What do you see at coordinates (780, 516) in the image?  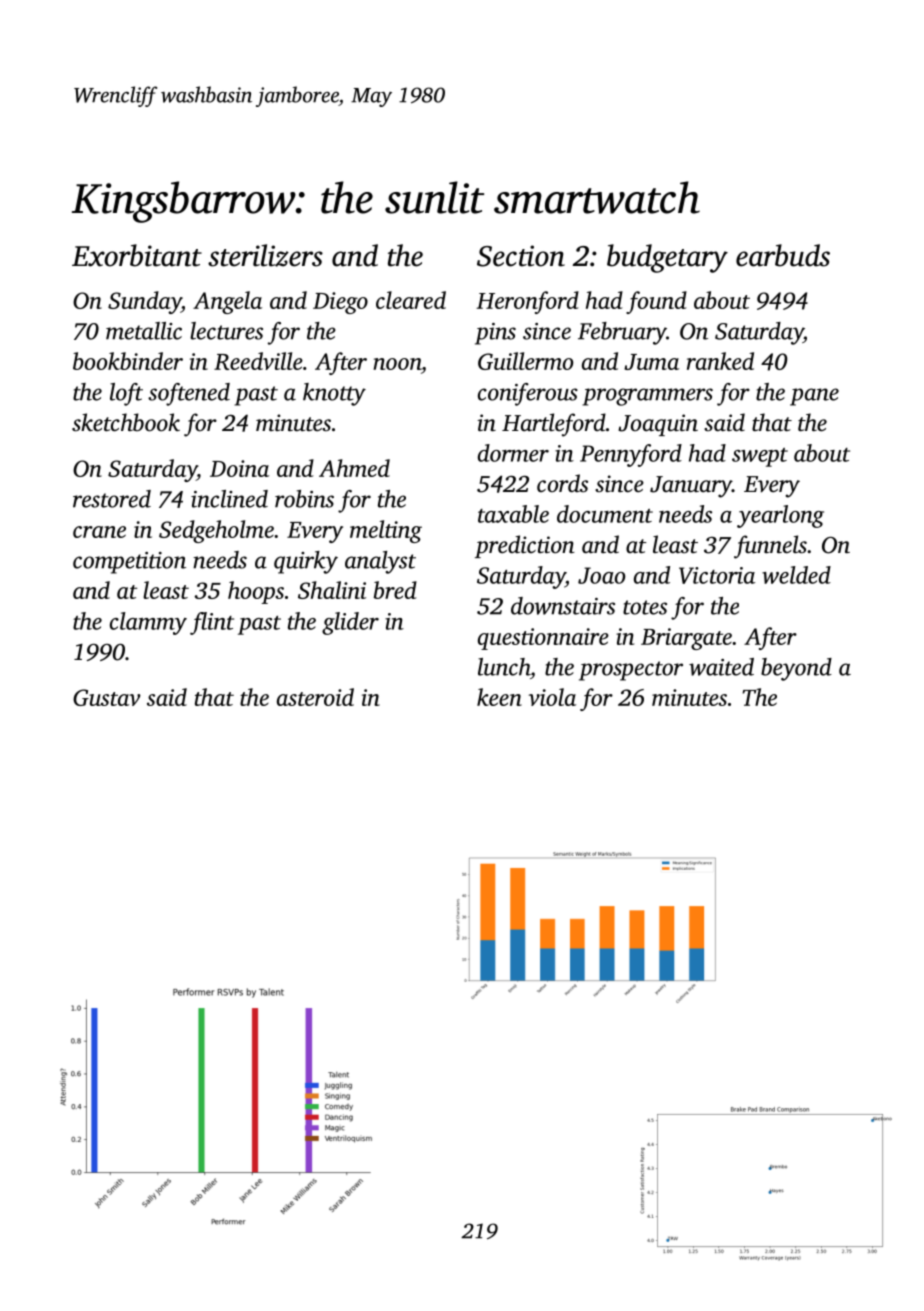 I see `yearlong` at bounding box center [780, 516].
